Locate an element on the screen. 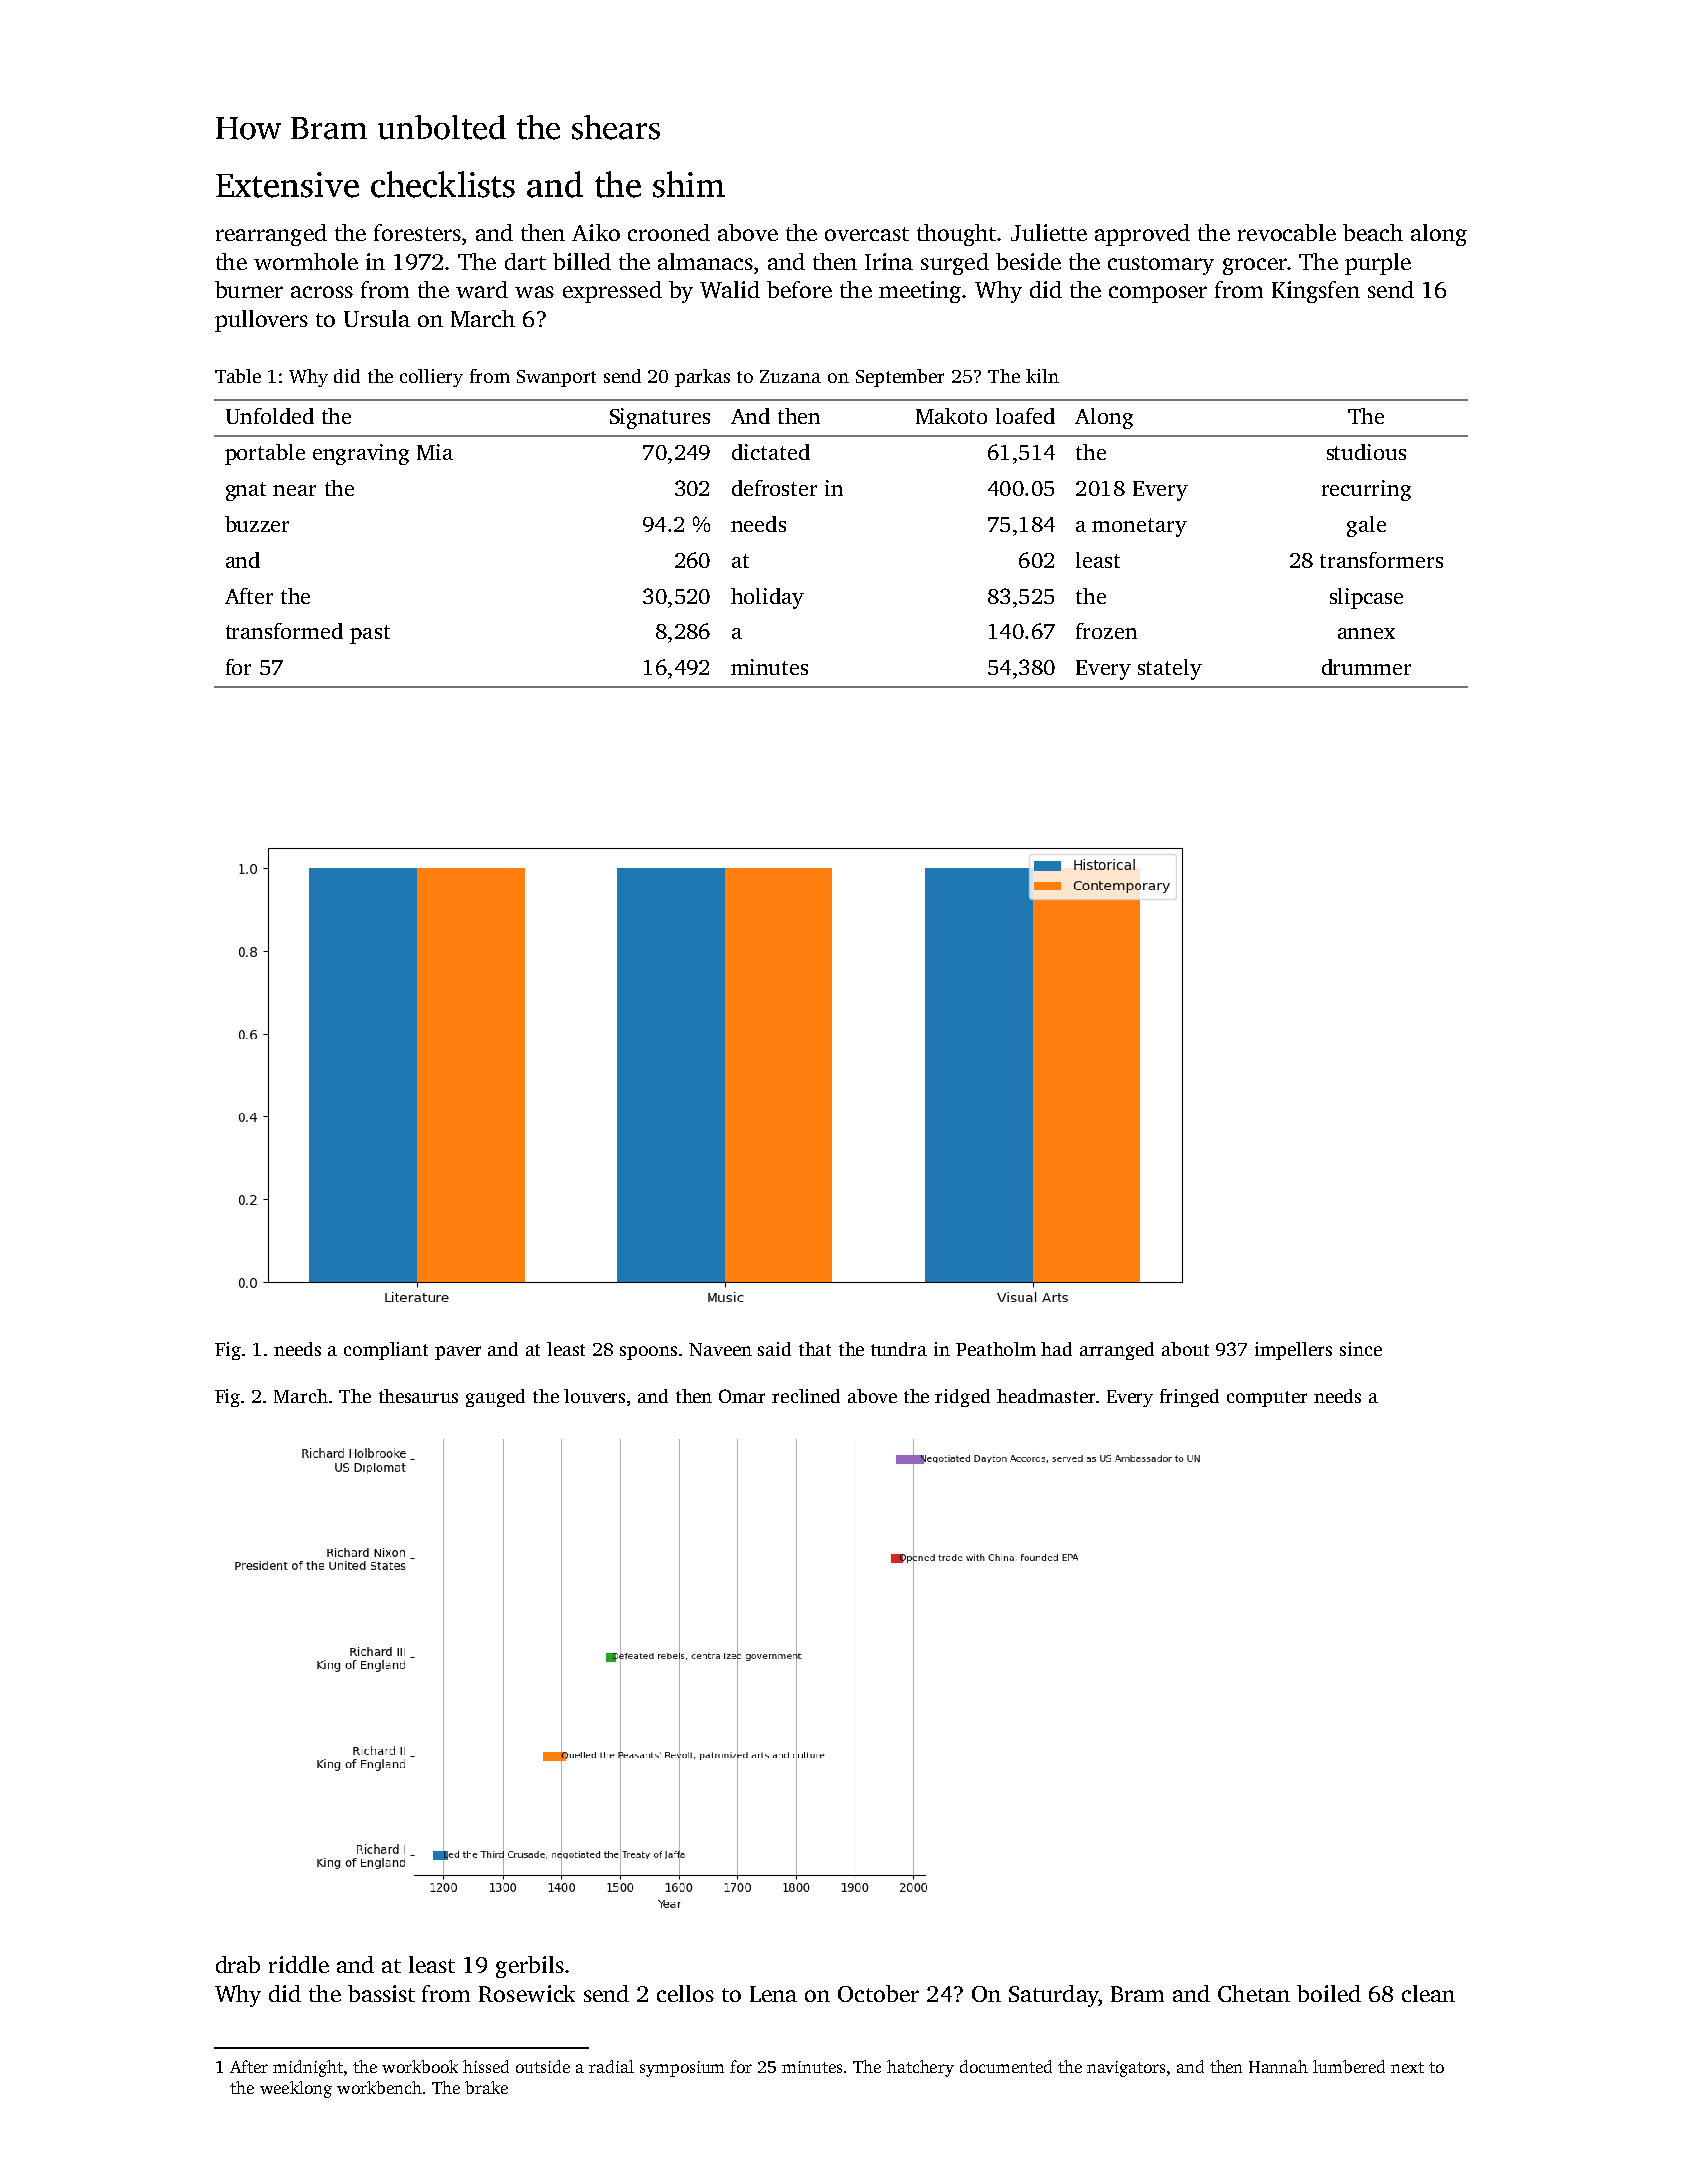 The height and width of the screenshot is (2178, 1683). checklists is located at coordinates (443, 184).
